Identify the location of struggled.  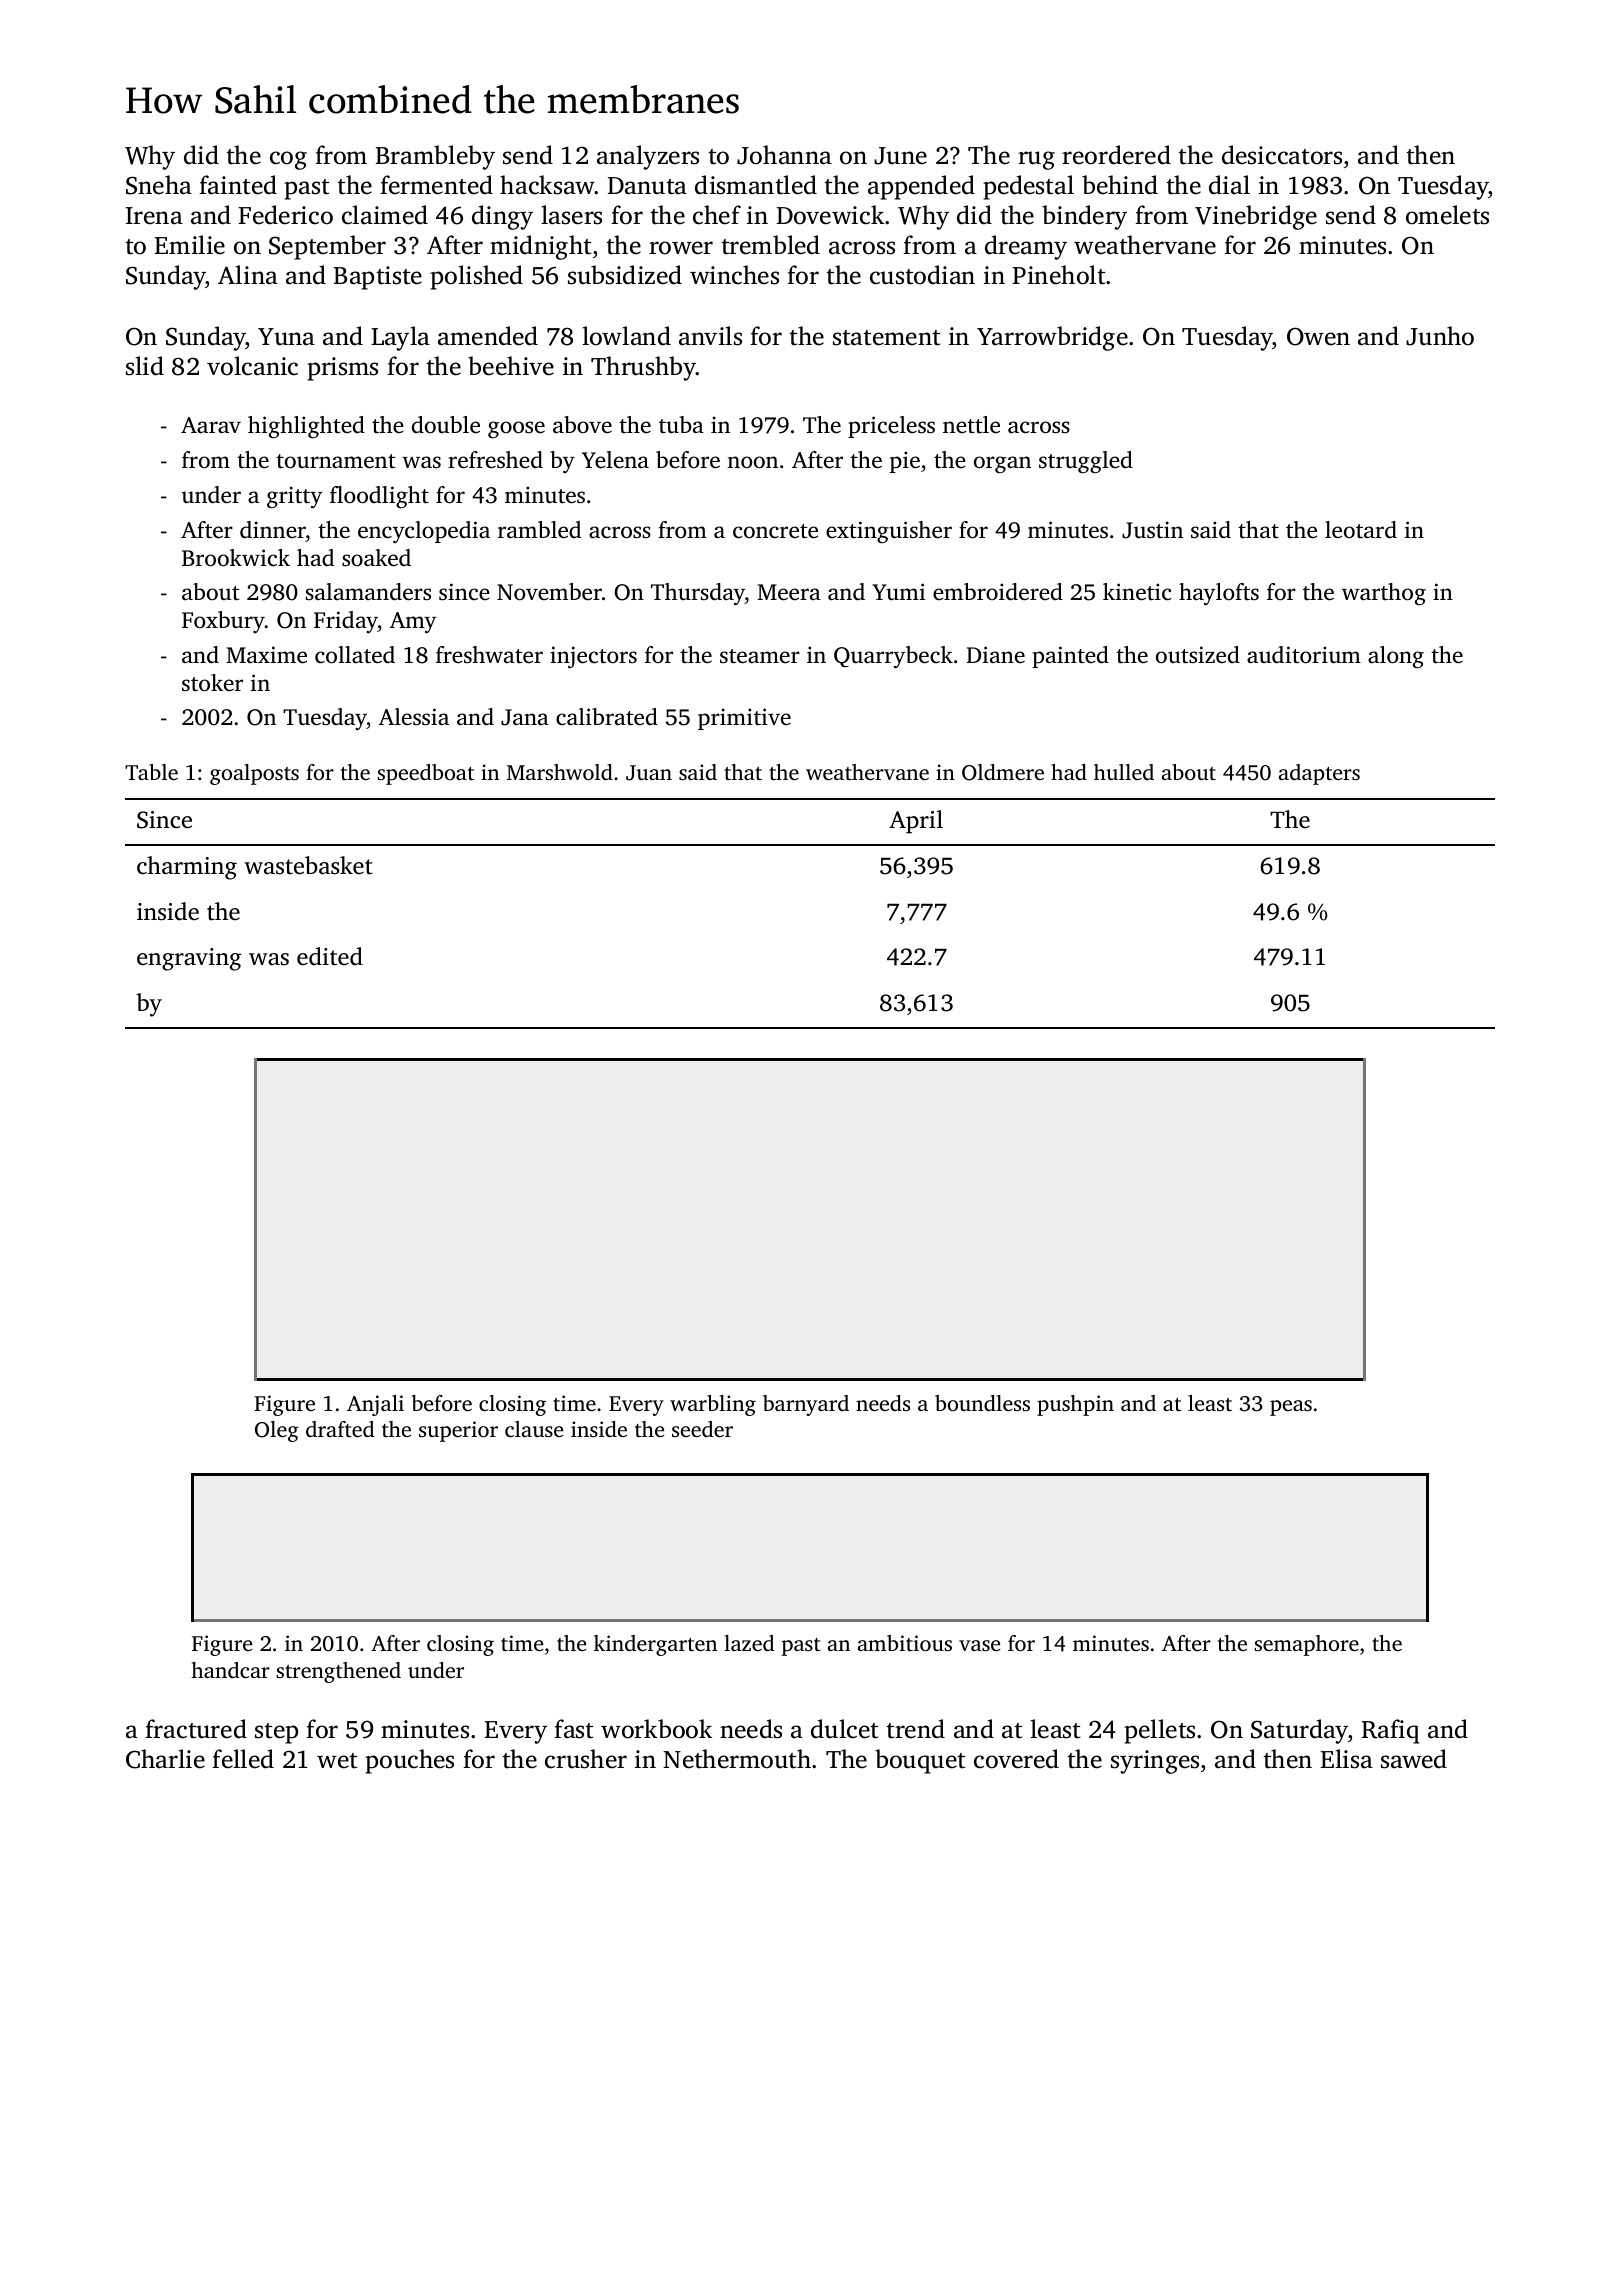
(1086, 462).
